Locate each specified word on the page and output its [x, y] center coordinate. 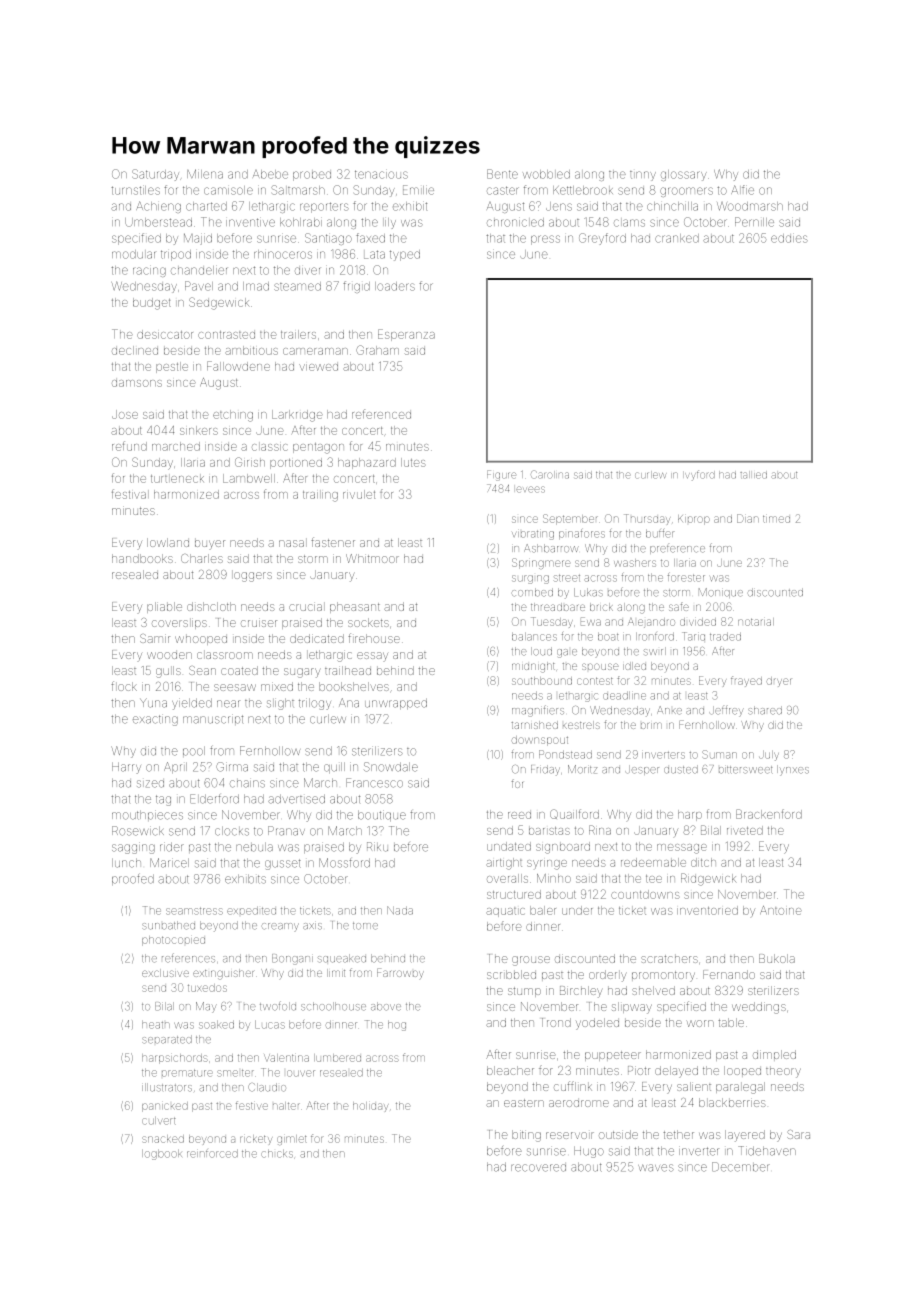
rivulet [359, 494]
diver [307, 271]
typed [405, 255]
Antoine [781, 910]
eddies [789, 238]
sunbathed [168, 925]
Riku [377, 847]
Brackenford [769, 814]
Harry [126, 768]
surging [530, 579]
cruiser [259, 622]
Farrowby [400, 973]
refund [129, 446]
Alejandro [651, 623]
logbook [162, 1155]
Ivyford [700, 475]
